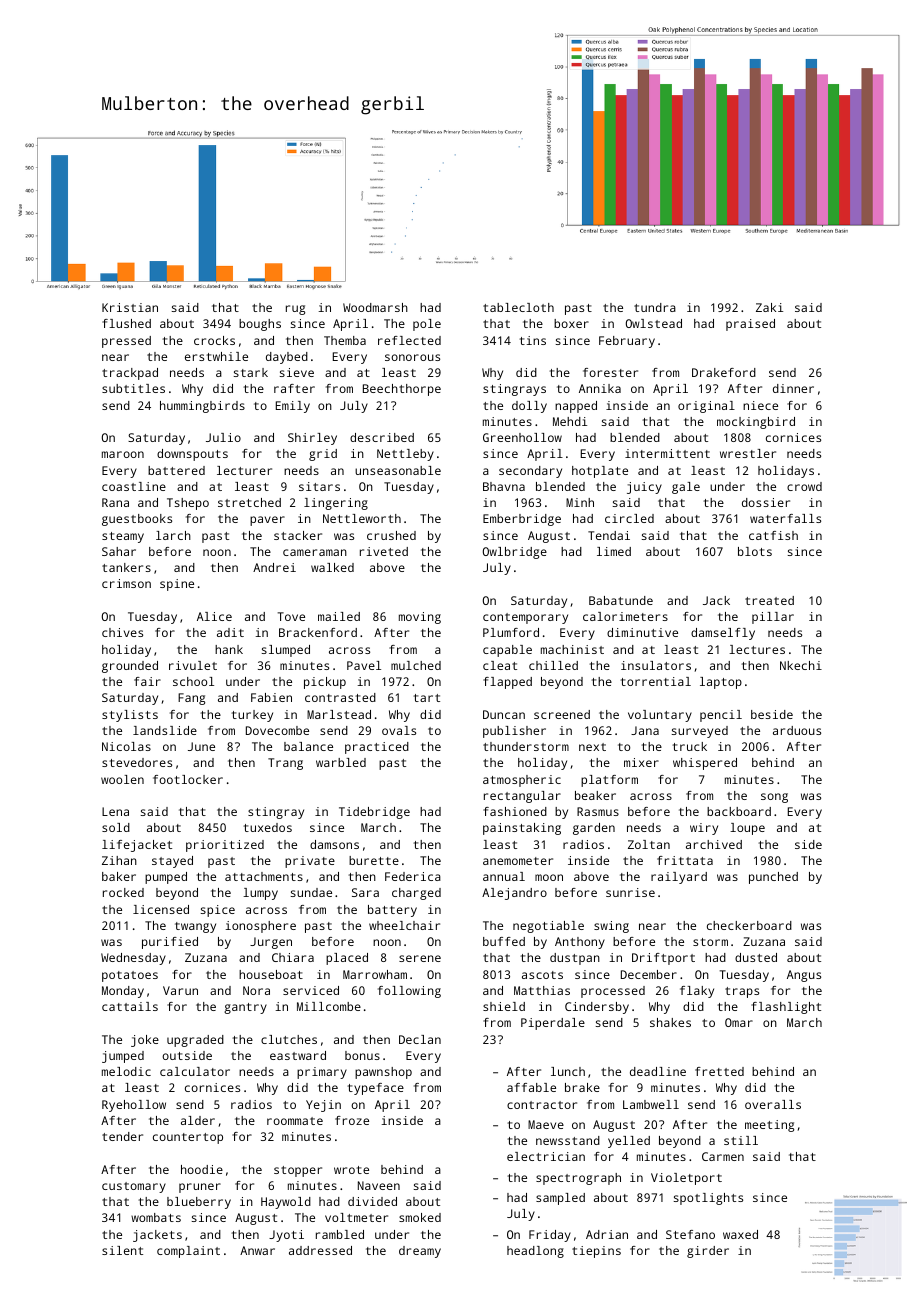 This document has height=1308, width=924. What do you see at coordinates (214, 340) in the document?
I see `crocks` at bounding box center [214, 340].
